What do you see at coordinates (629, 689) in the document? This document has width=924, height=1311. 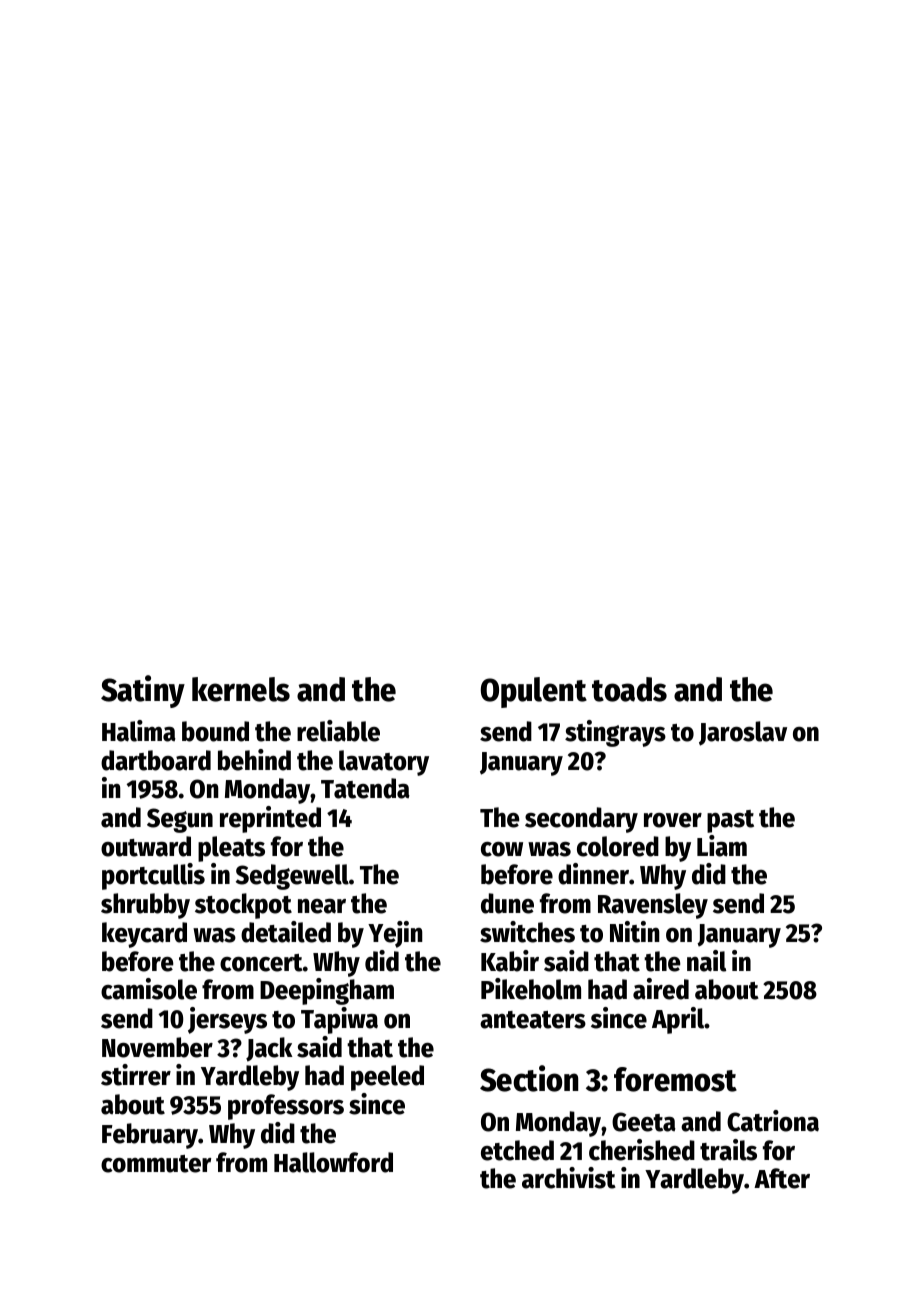 I see `toads` at bounding box center [629, 689].
